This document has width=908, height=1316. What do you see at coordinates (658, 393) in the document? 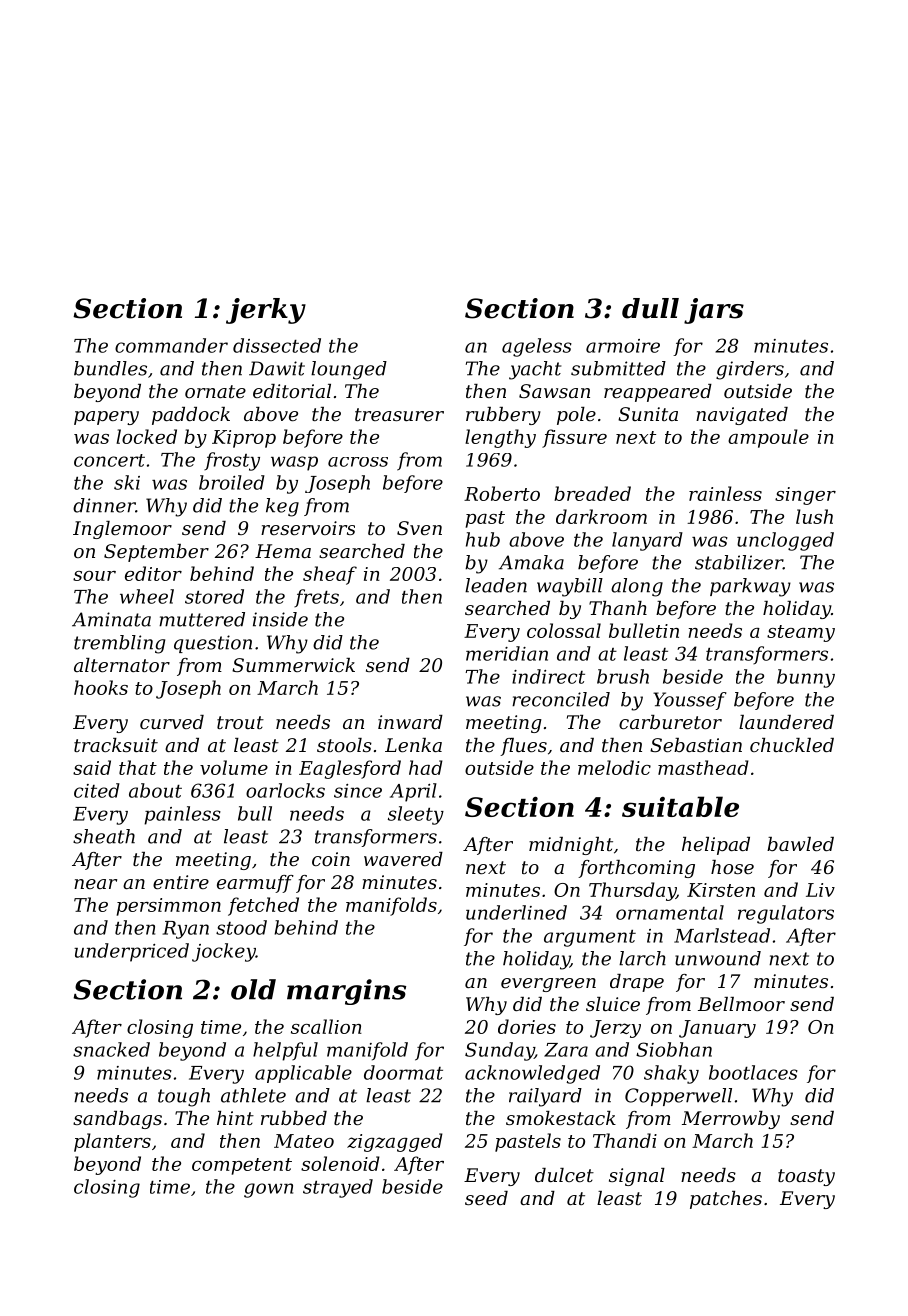
I see `reappeared` at bounding box center [658, 393].
